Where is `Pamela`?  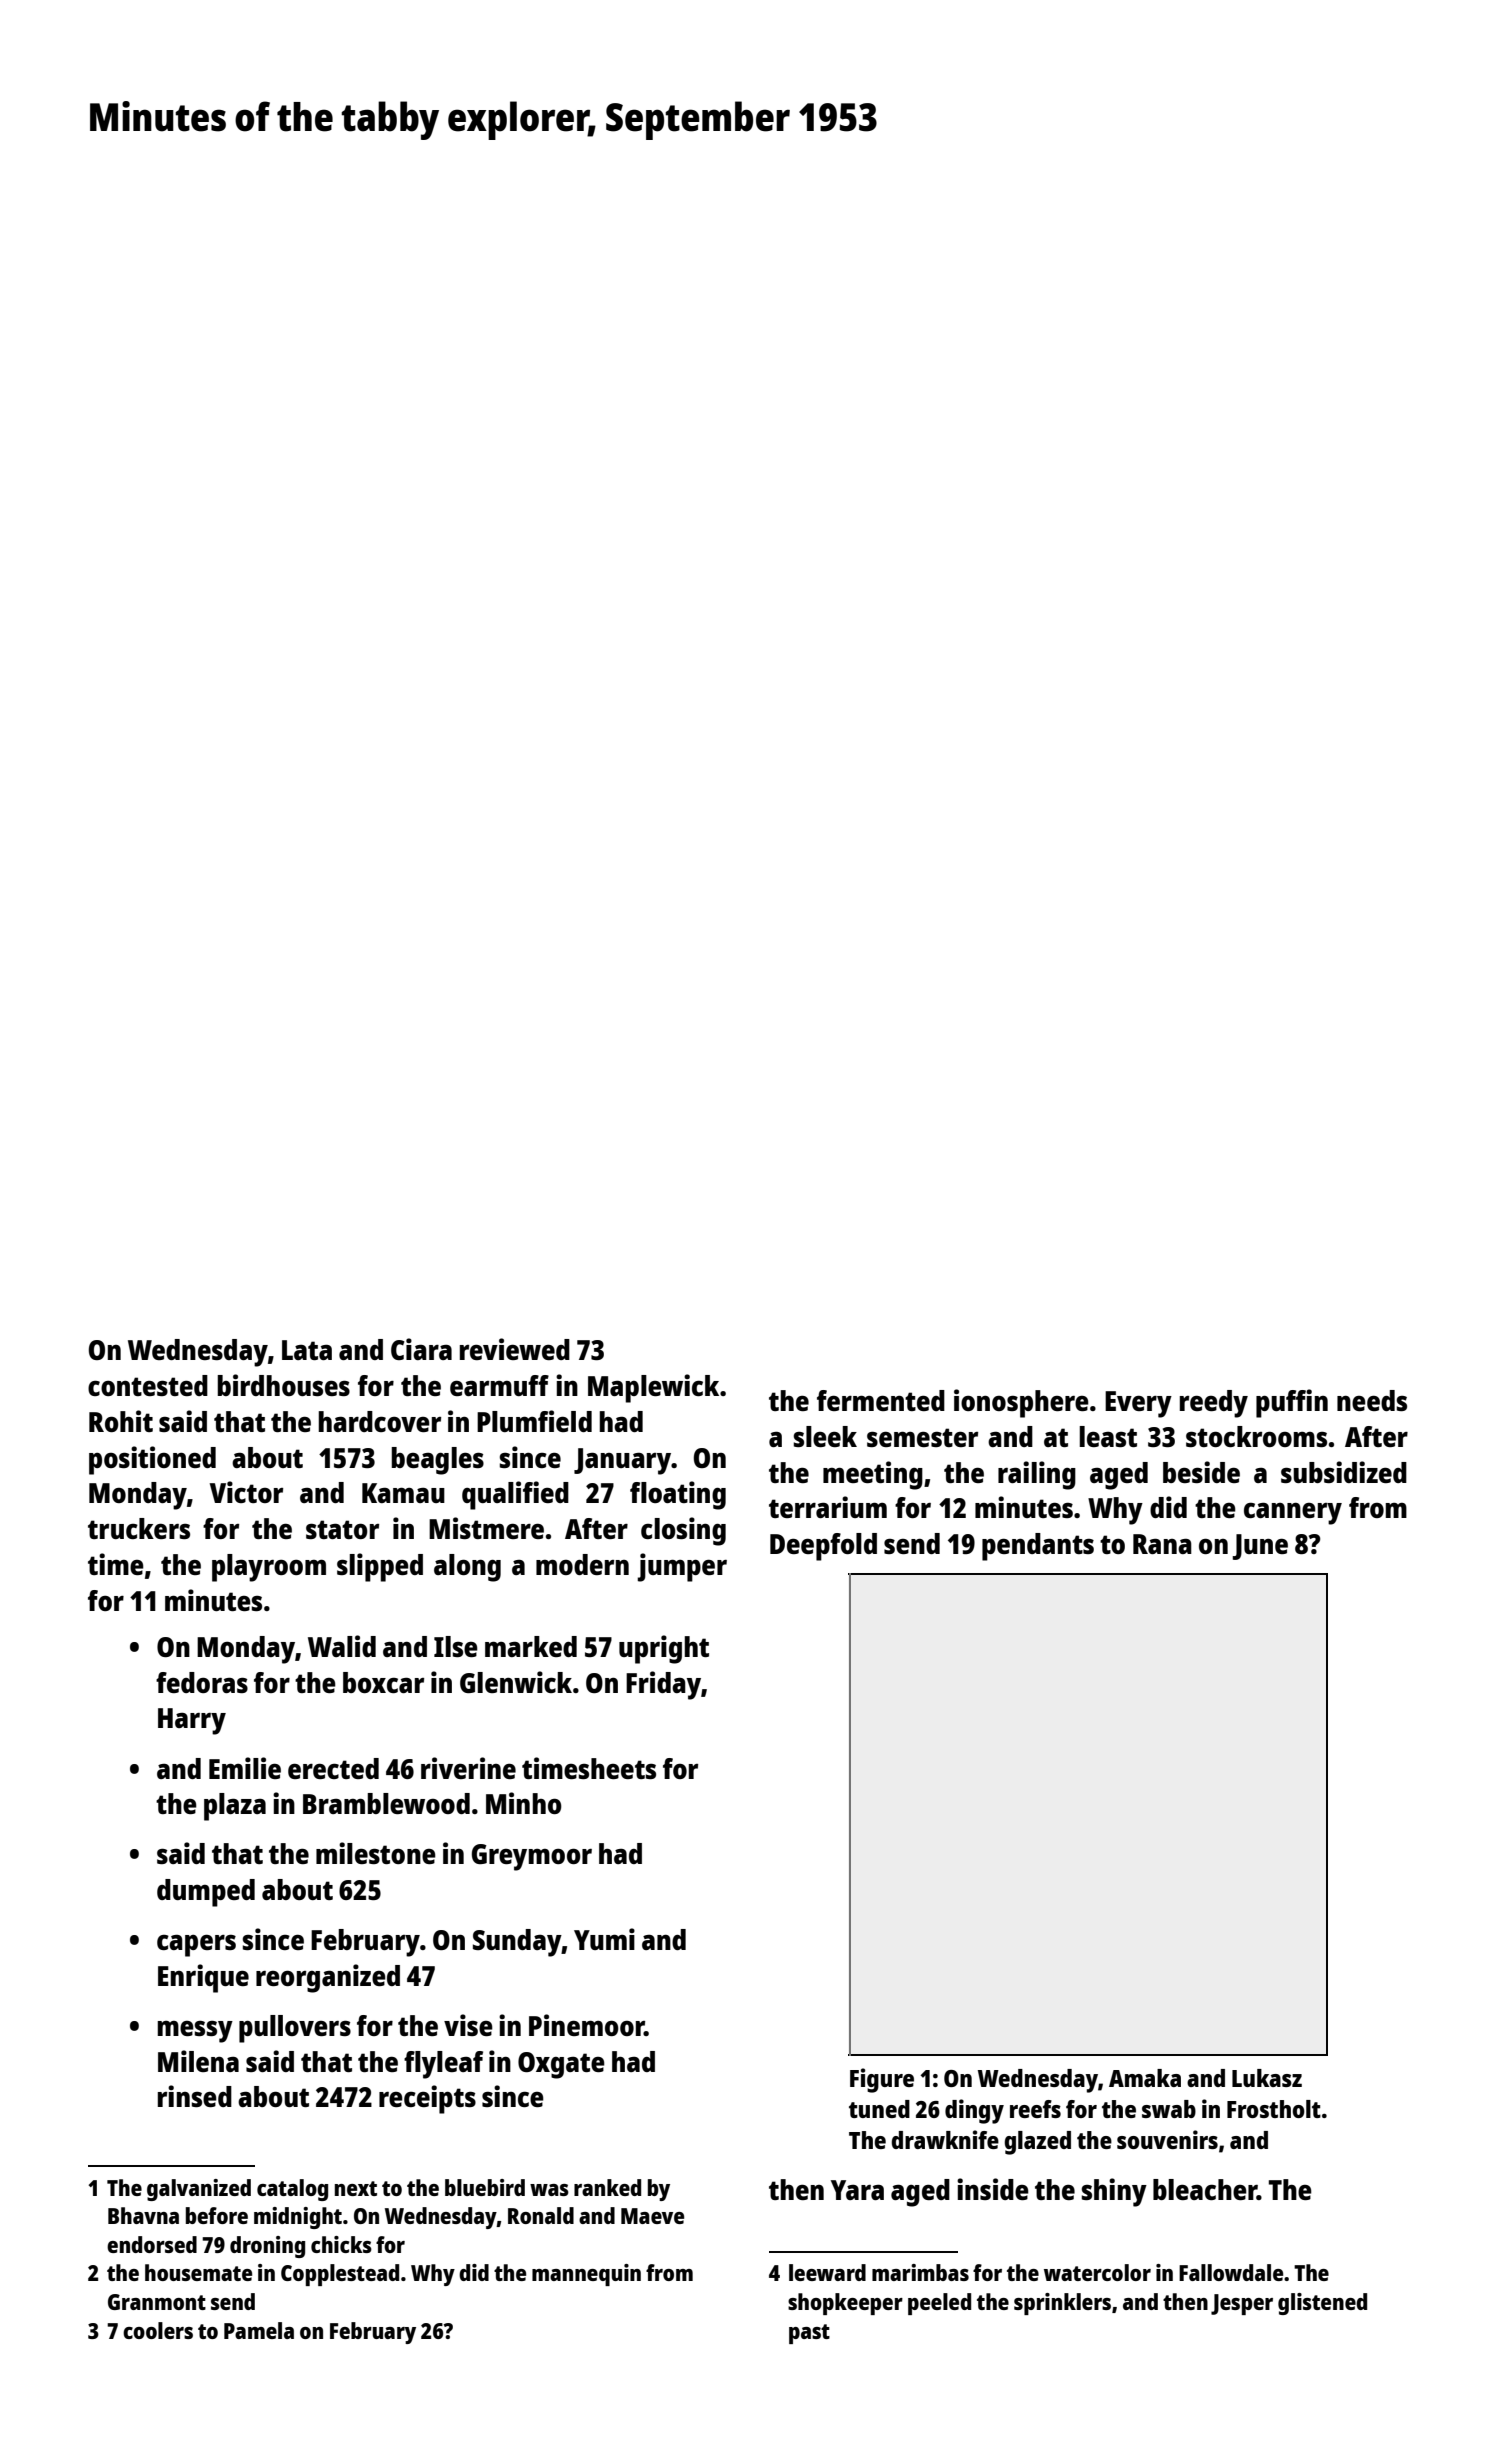 Pamela is located at coordinates (259, 2330).
